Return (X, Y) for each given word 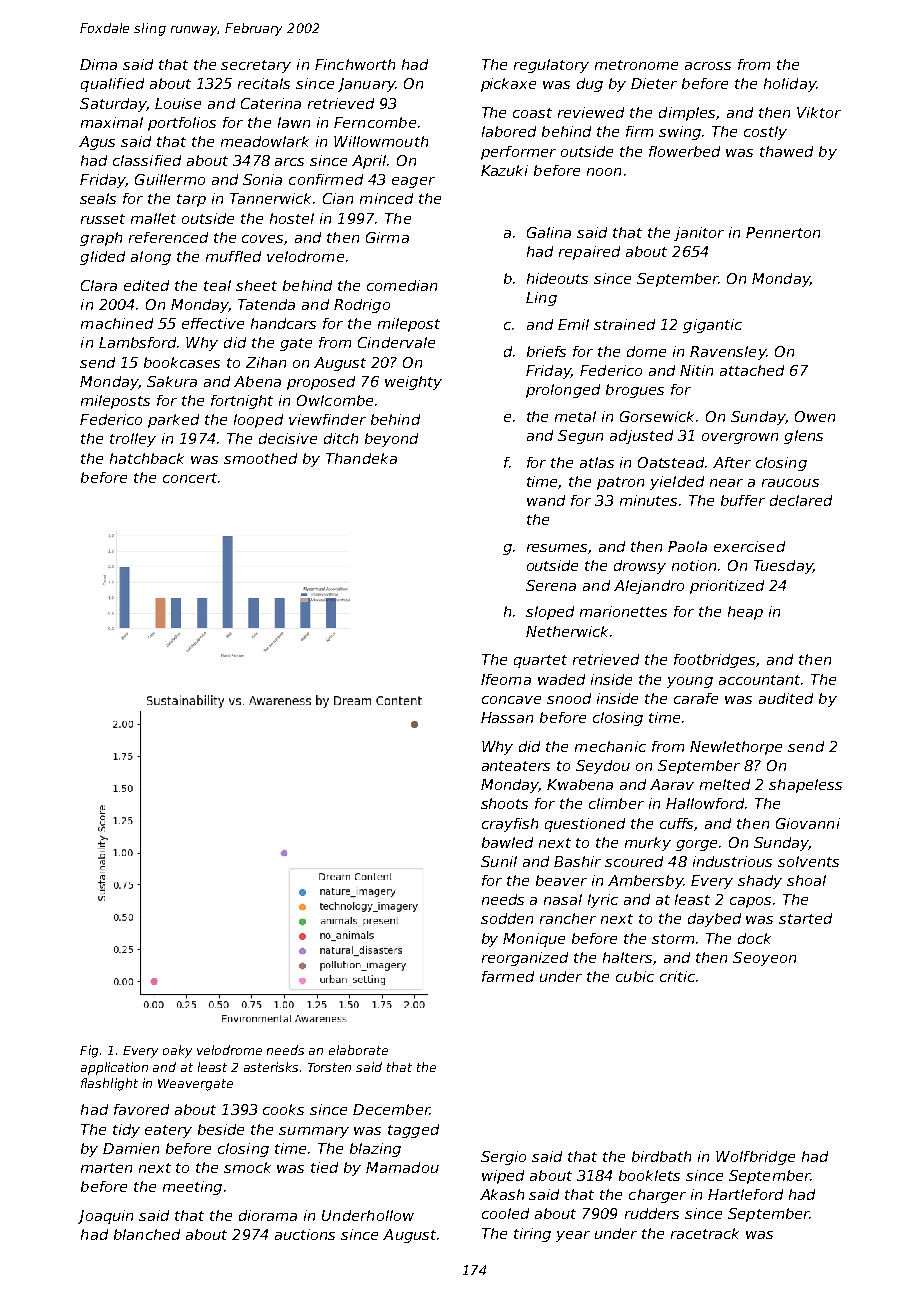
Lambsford (137, 342)
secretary (256, 66)
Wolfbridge (755, 1158)
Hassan (507, 717)
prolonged (563, 391)
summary (314, 1132)
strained (624, 324)
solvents (808, 861)
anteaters (516, 766)
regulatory (551, 66)
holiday (790, 85)
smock (247, 1167)
